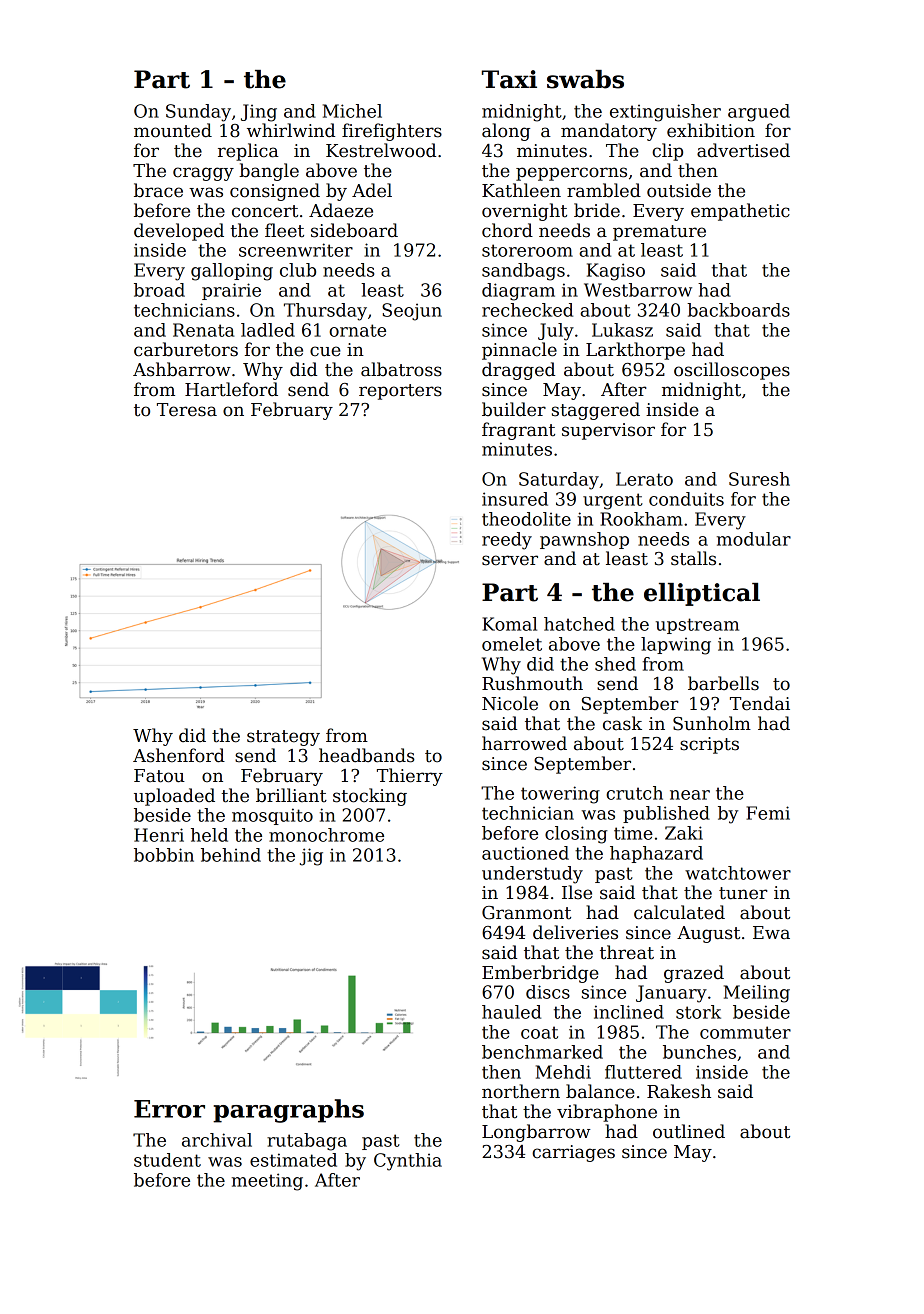 The height and width of the screenshot is (1314, 924). What do you see at coordinates (159, 290) in the screenshot?
I see `broad` at bounding box center [159, 290].
